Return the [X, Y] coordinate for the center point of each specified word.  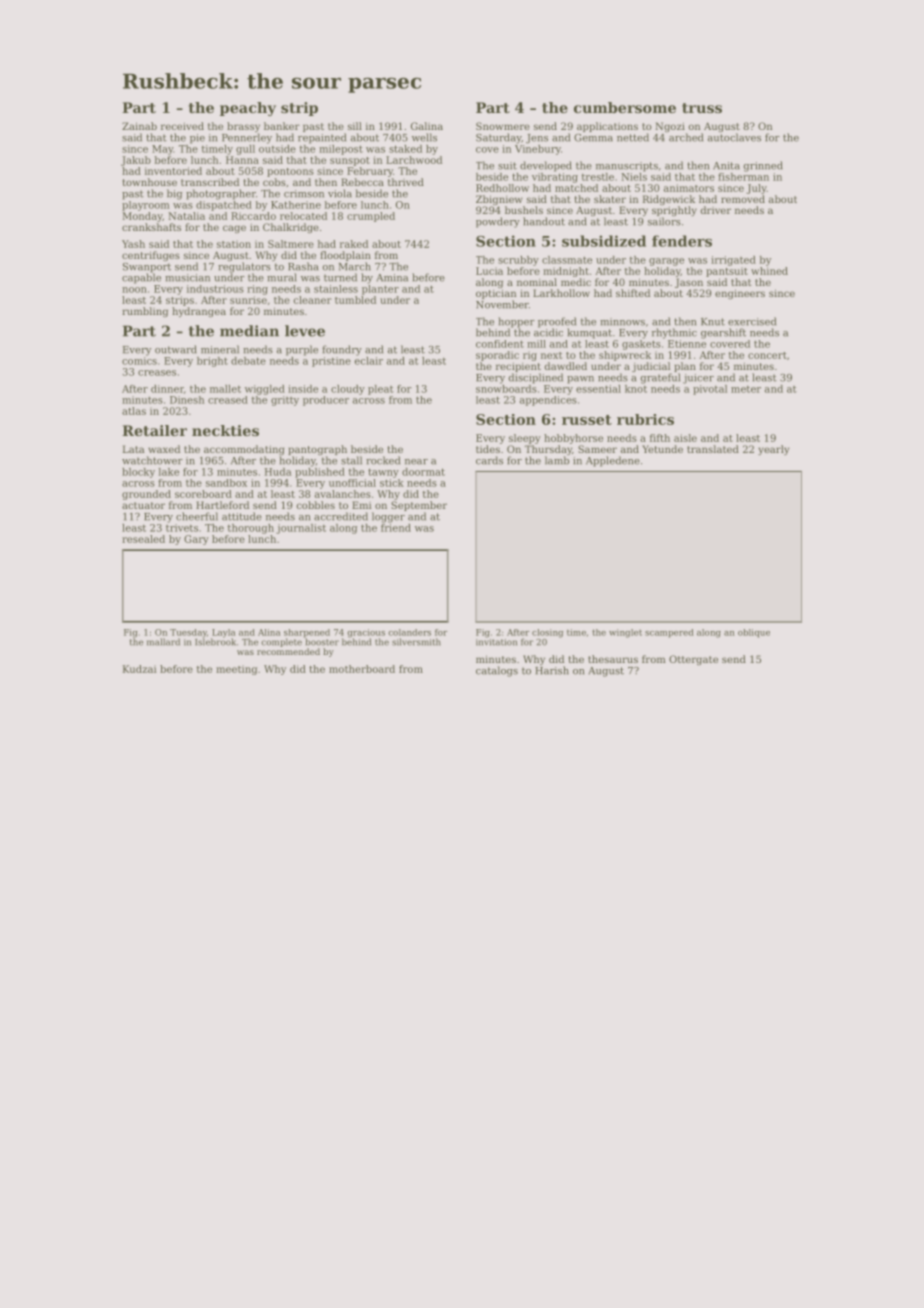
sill [355, 126]
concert [767, 355]
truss [702, 108]
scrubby [518, 261]
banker [282, 126]
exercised [752, 321]
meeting [236, 670]
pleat [381, 390]
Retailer [154, 430]
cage [234, 229]
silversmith [416, 642]
